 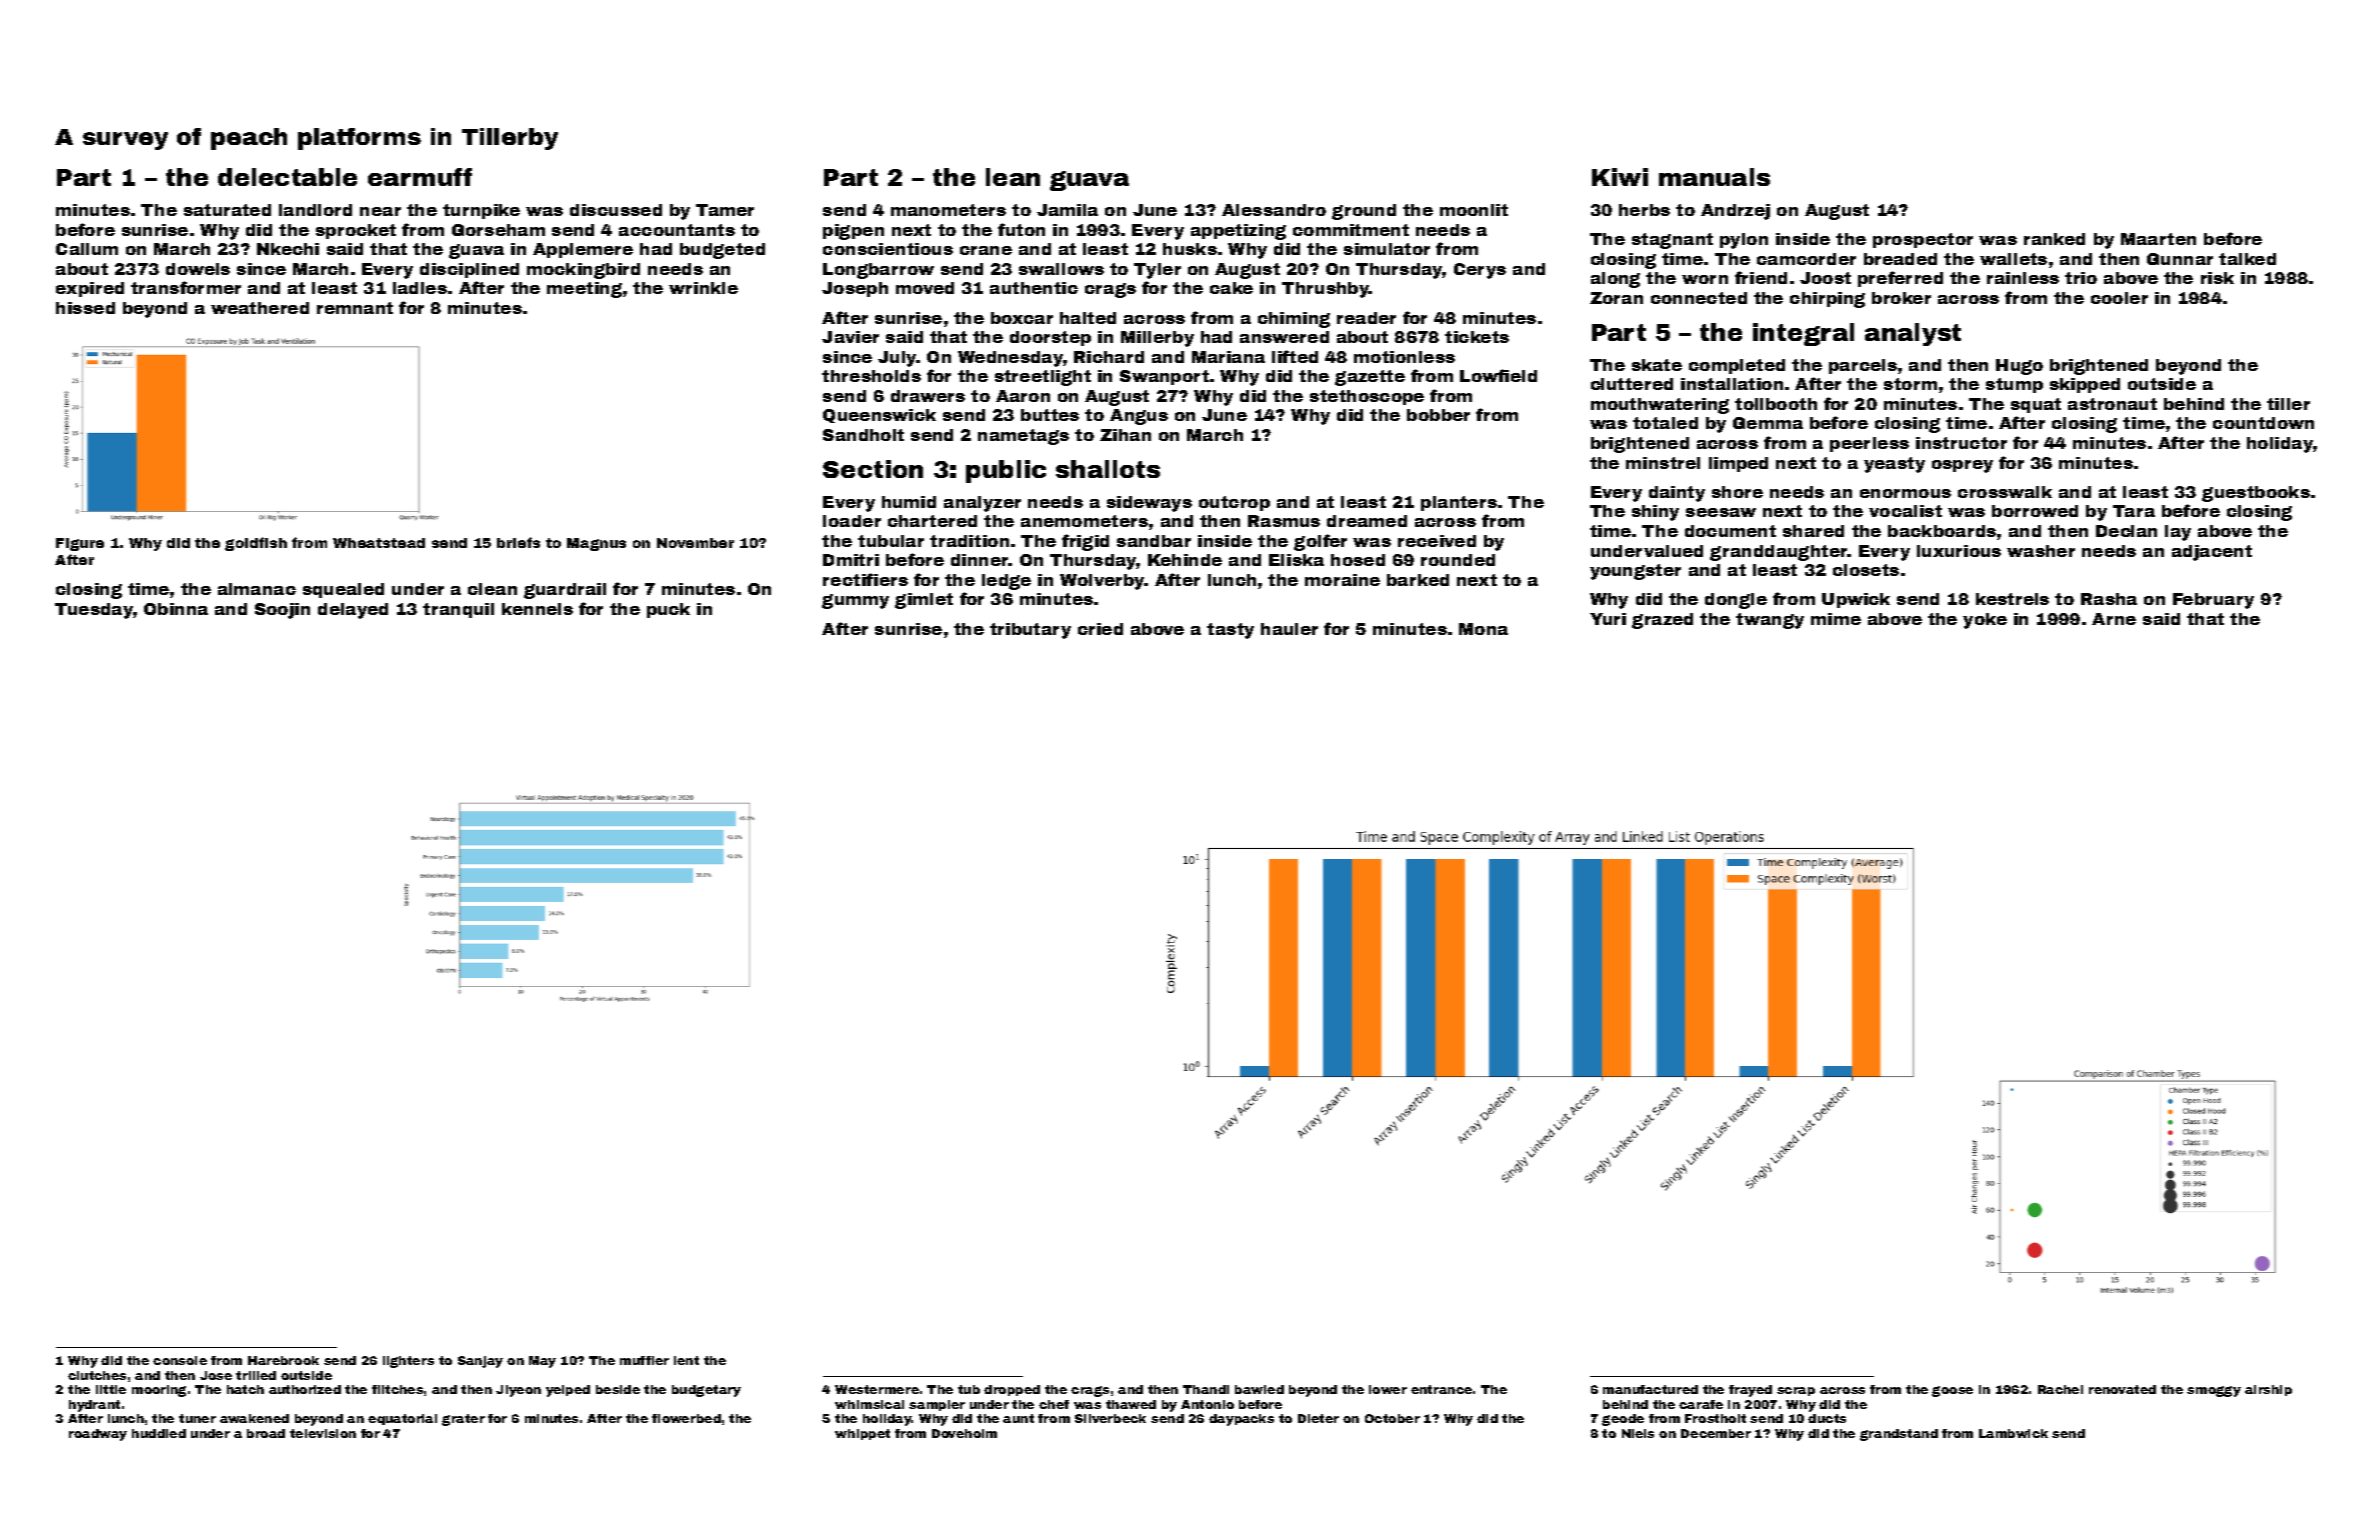 What do you see at coordinates (323, 1433) in the screenshot?
I see `television` at bounding box center [323, 1433].
